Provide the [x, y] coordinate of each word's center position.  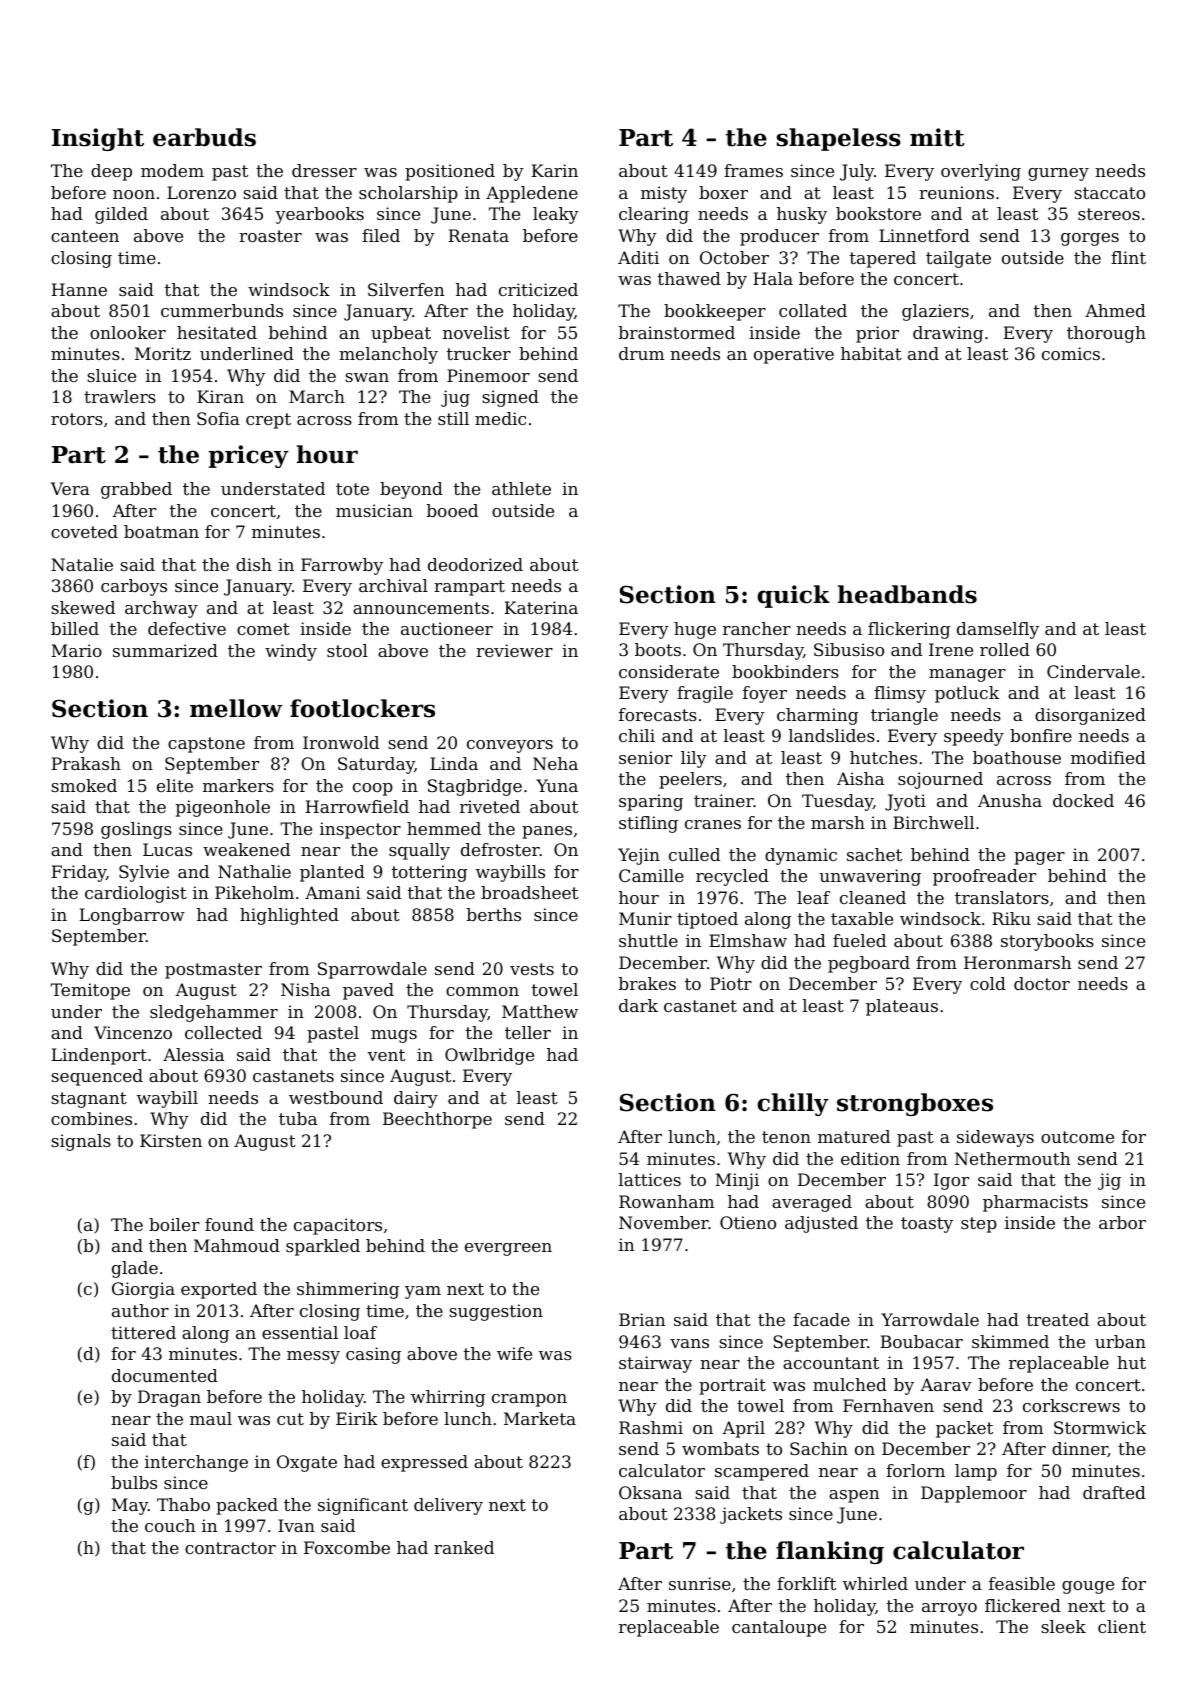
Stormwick [1100, 1427]
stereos [1109, 214]
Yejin [639, 856]
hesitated [217, 332]
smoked [84, 785]
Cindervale [1093, 671]
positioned [450, 172]
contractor [230, 1548]
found [229, 1224]
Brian [642, 1319]
